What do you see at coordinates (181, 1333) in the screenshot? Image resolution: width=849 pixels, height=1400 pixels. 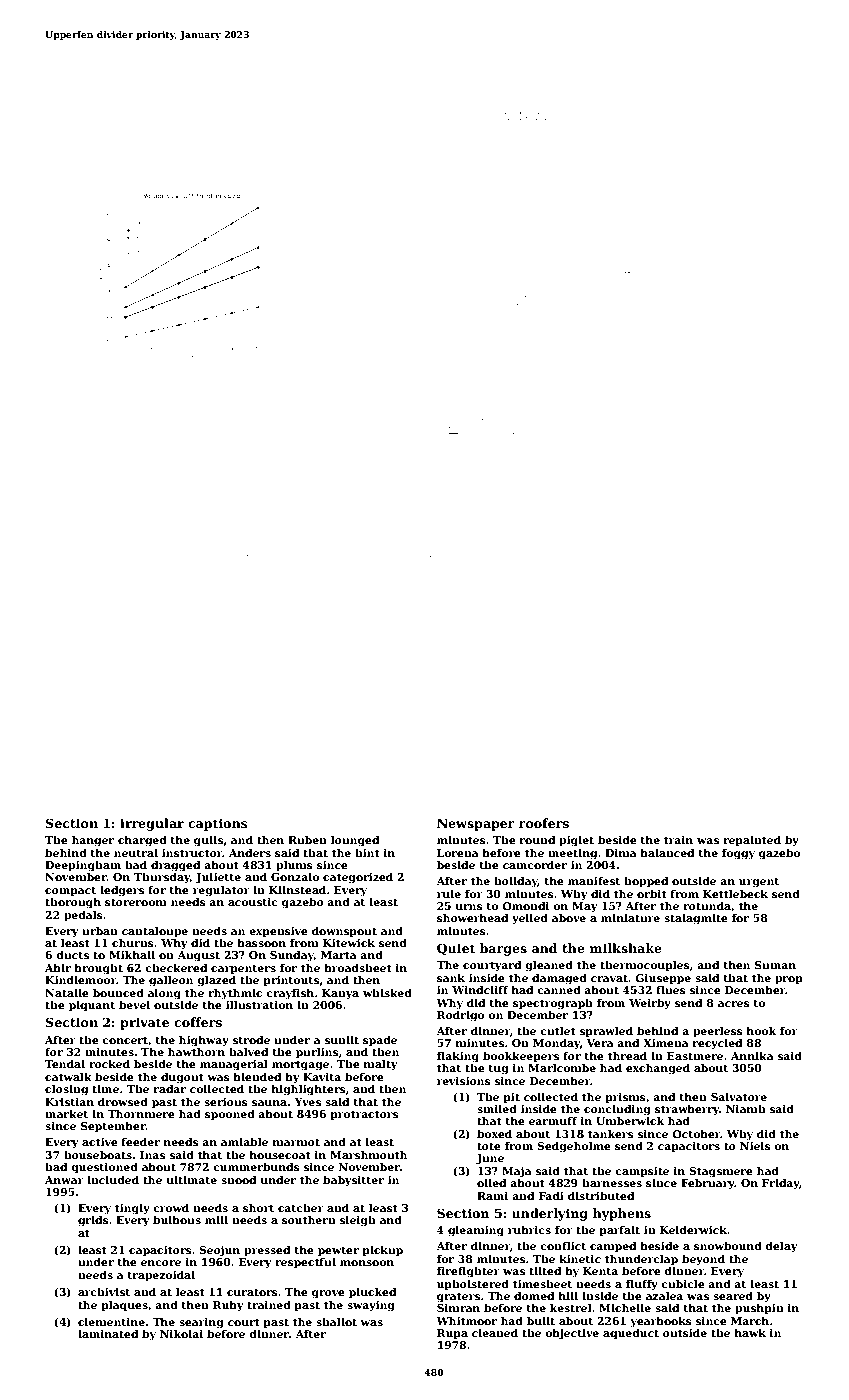 I see `Nikolai` at bounding box center [181, 1333].
